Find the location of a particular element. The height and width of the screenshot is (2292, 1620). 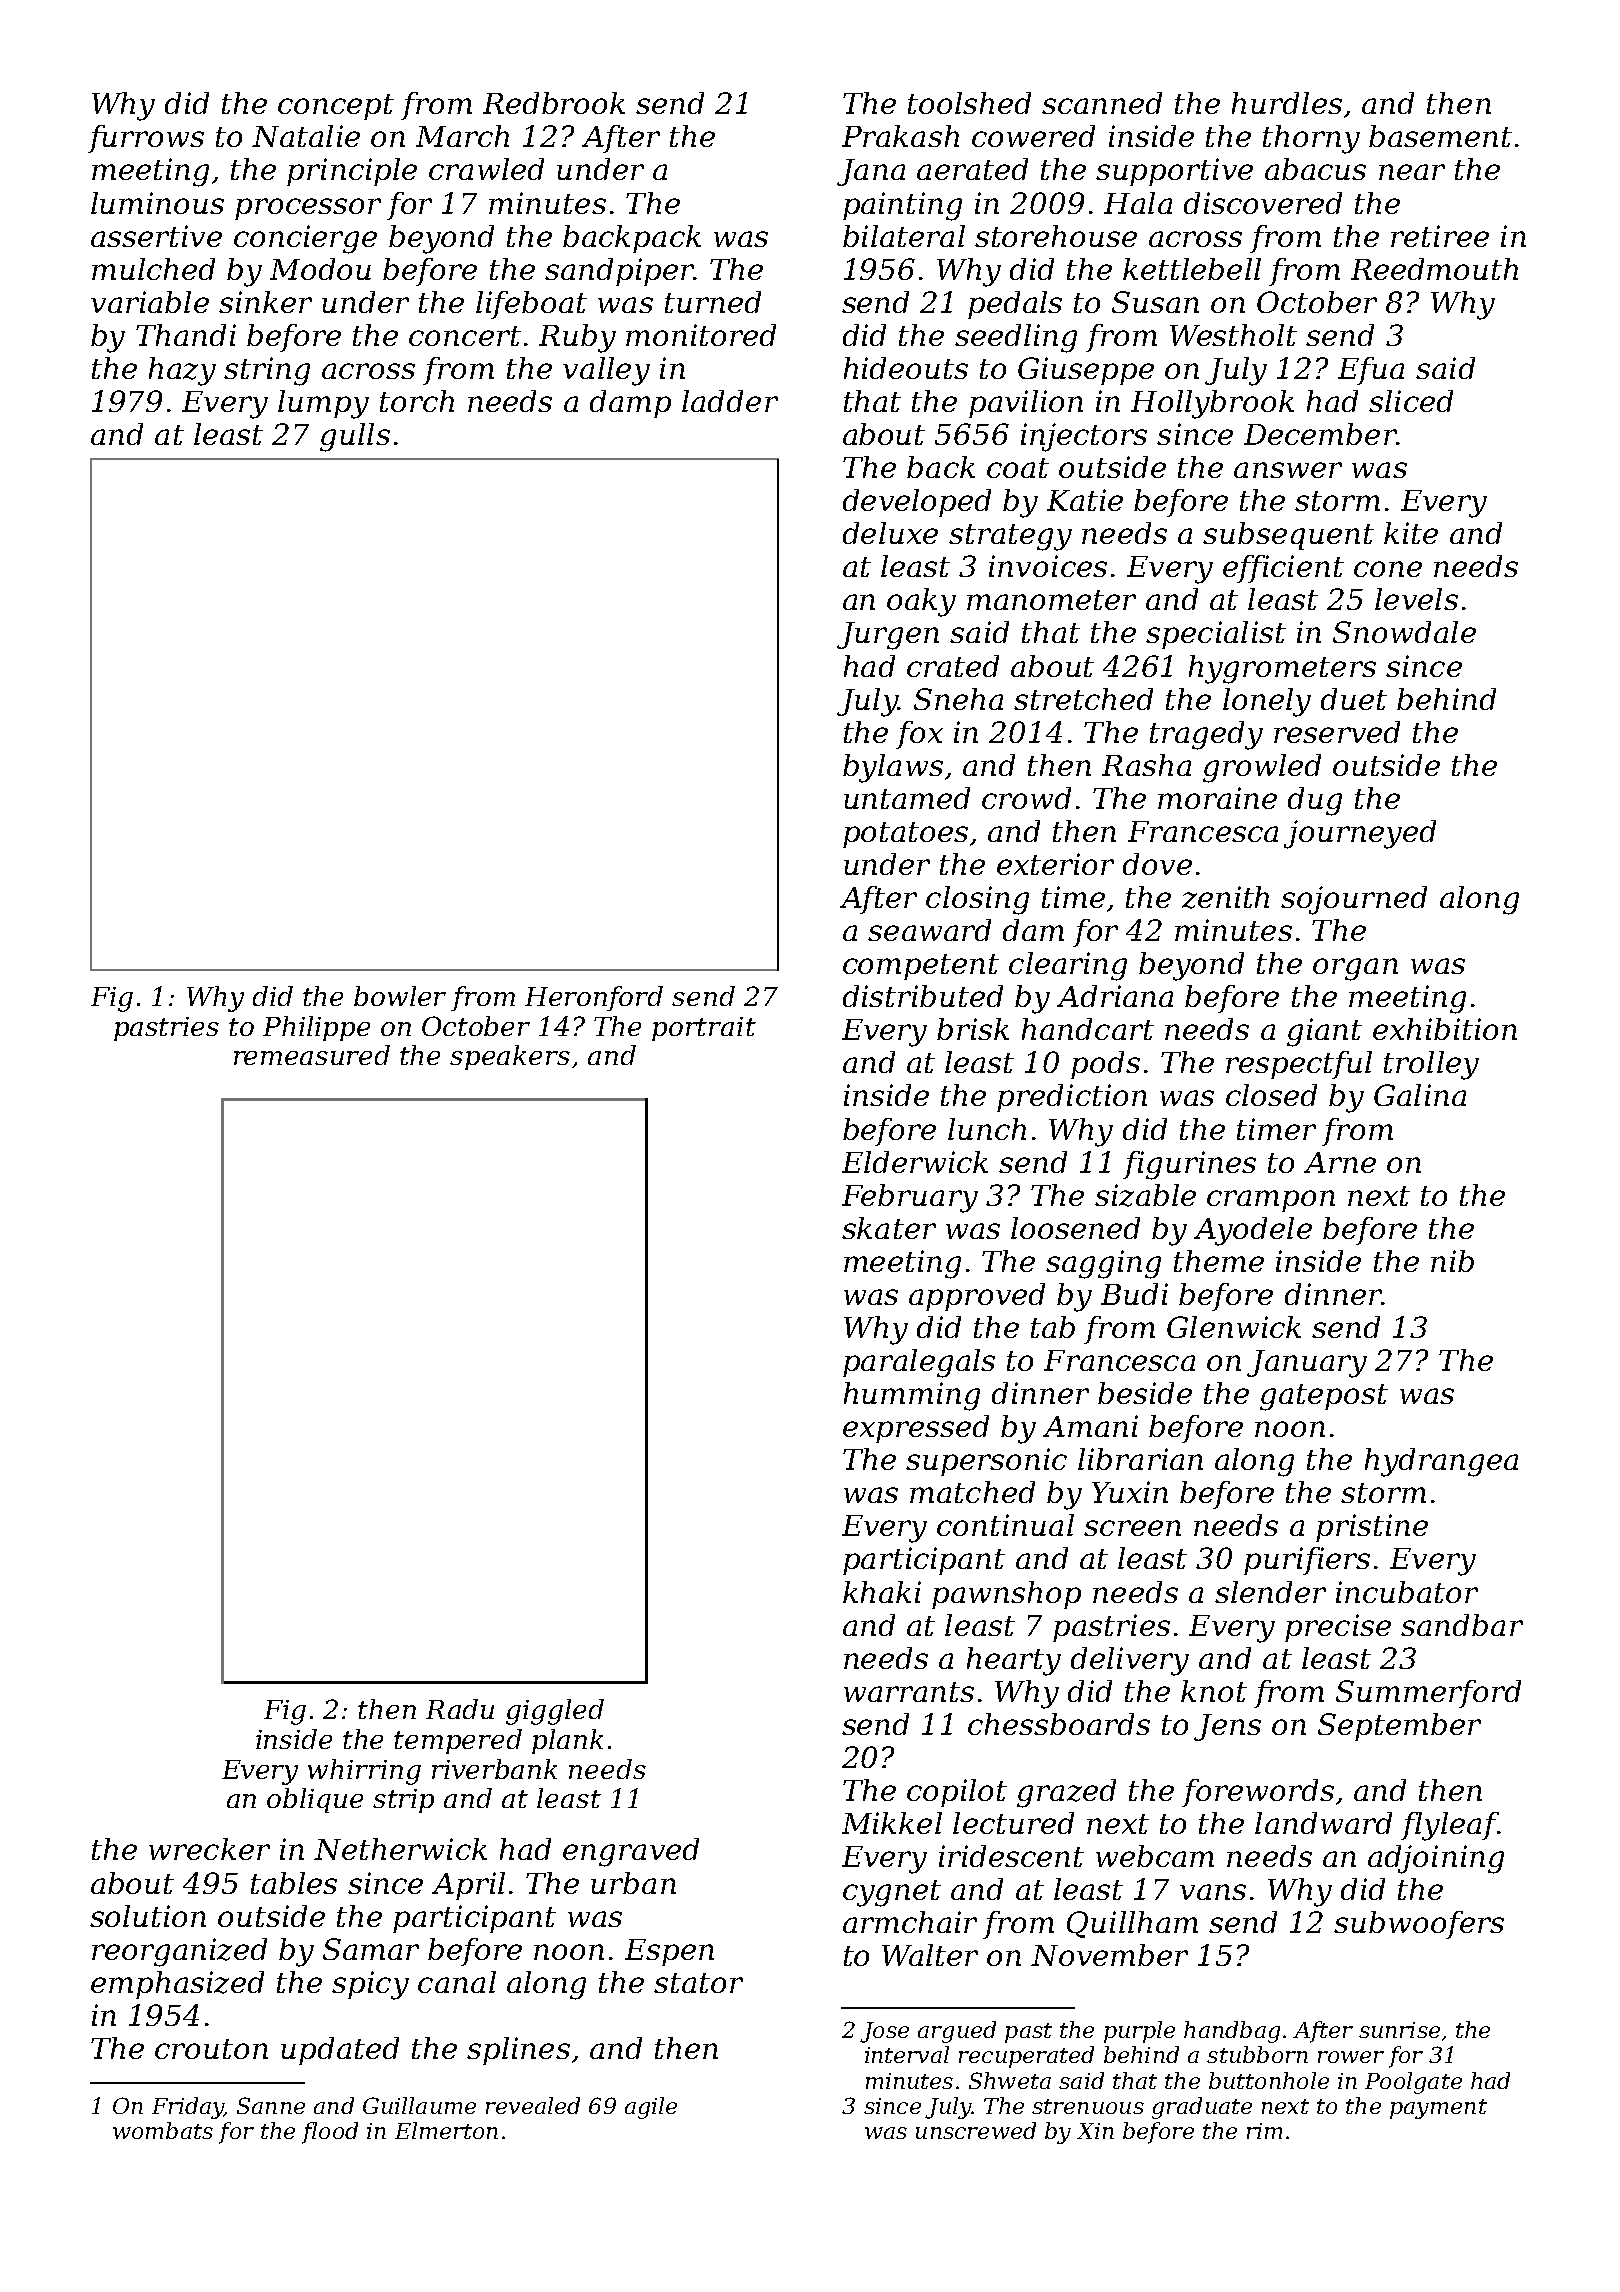

wombats is located at coordinates (163, 2130).
